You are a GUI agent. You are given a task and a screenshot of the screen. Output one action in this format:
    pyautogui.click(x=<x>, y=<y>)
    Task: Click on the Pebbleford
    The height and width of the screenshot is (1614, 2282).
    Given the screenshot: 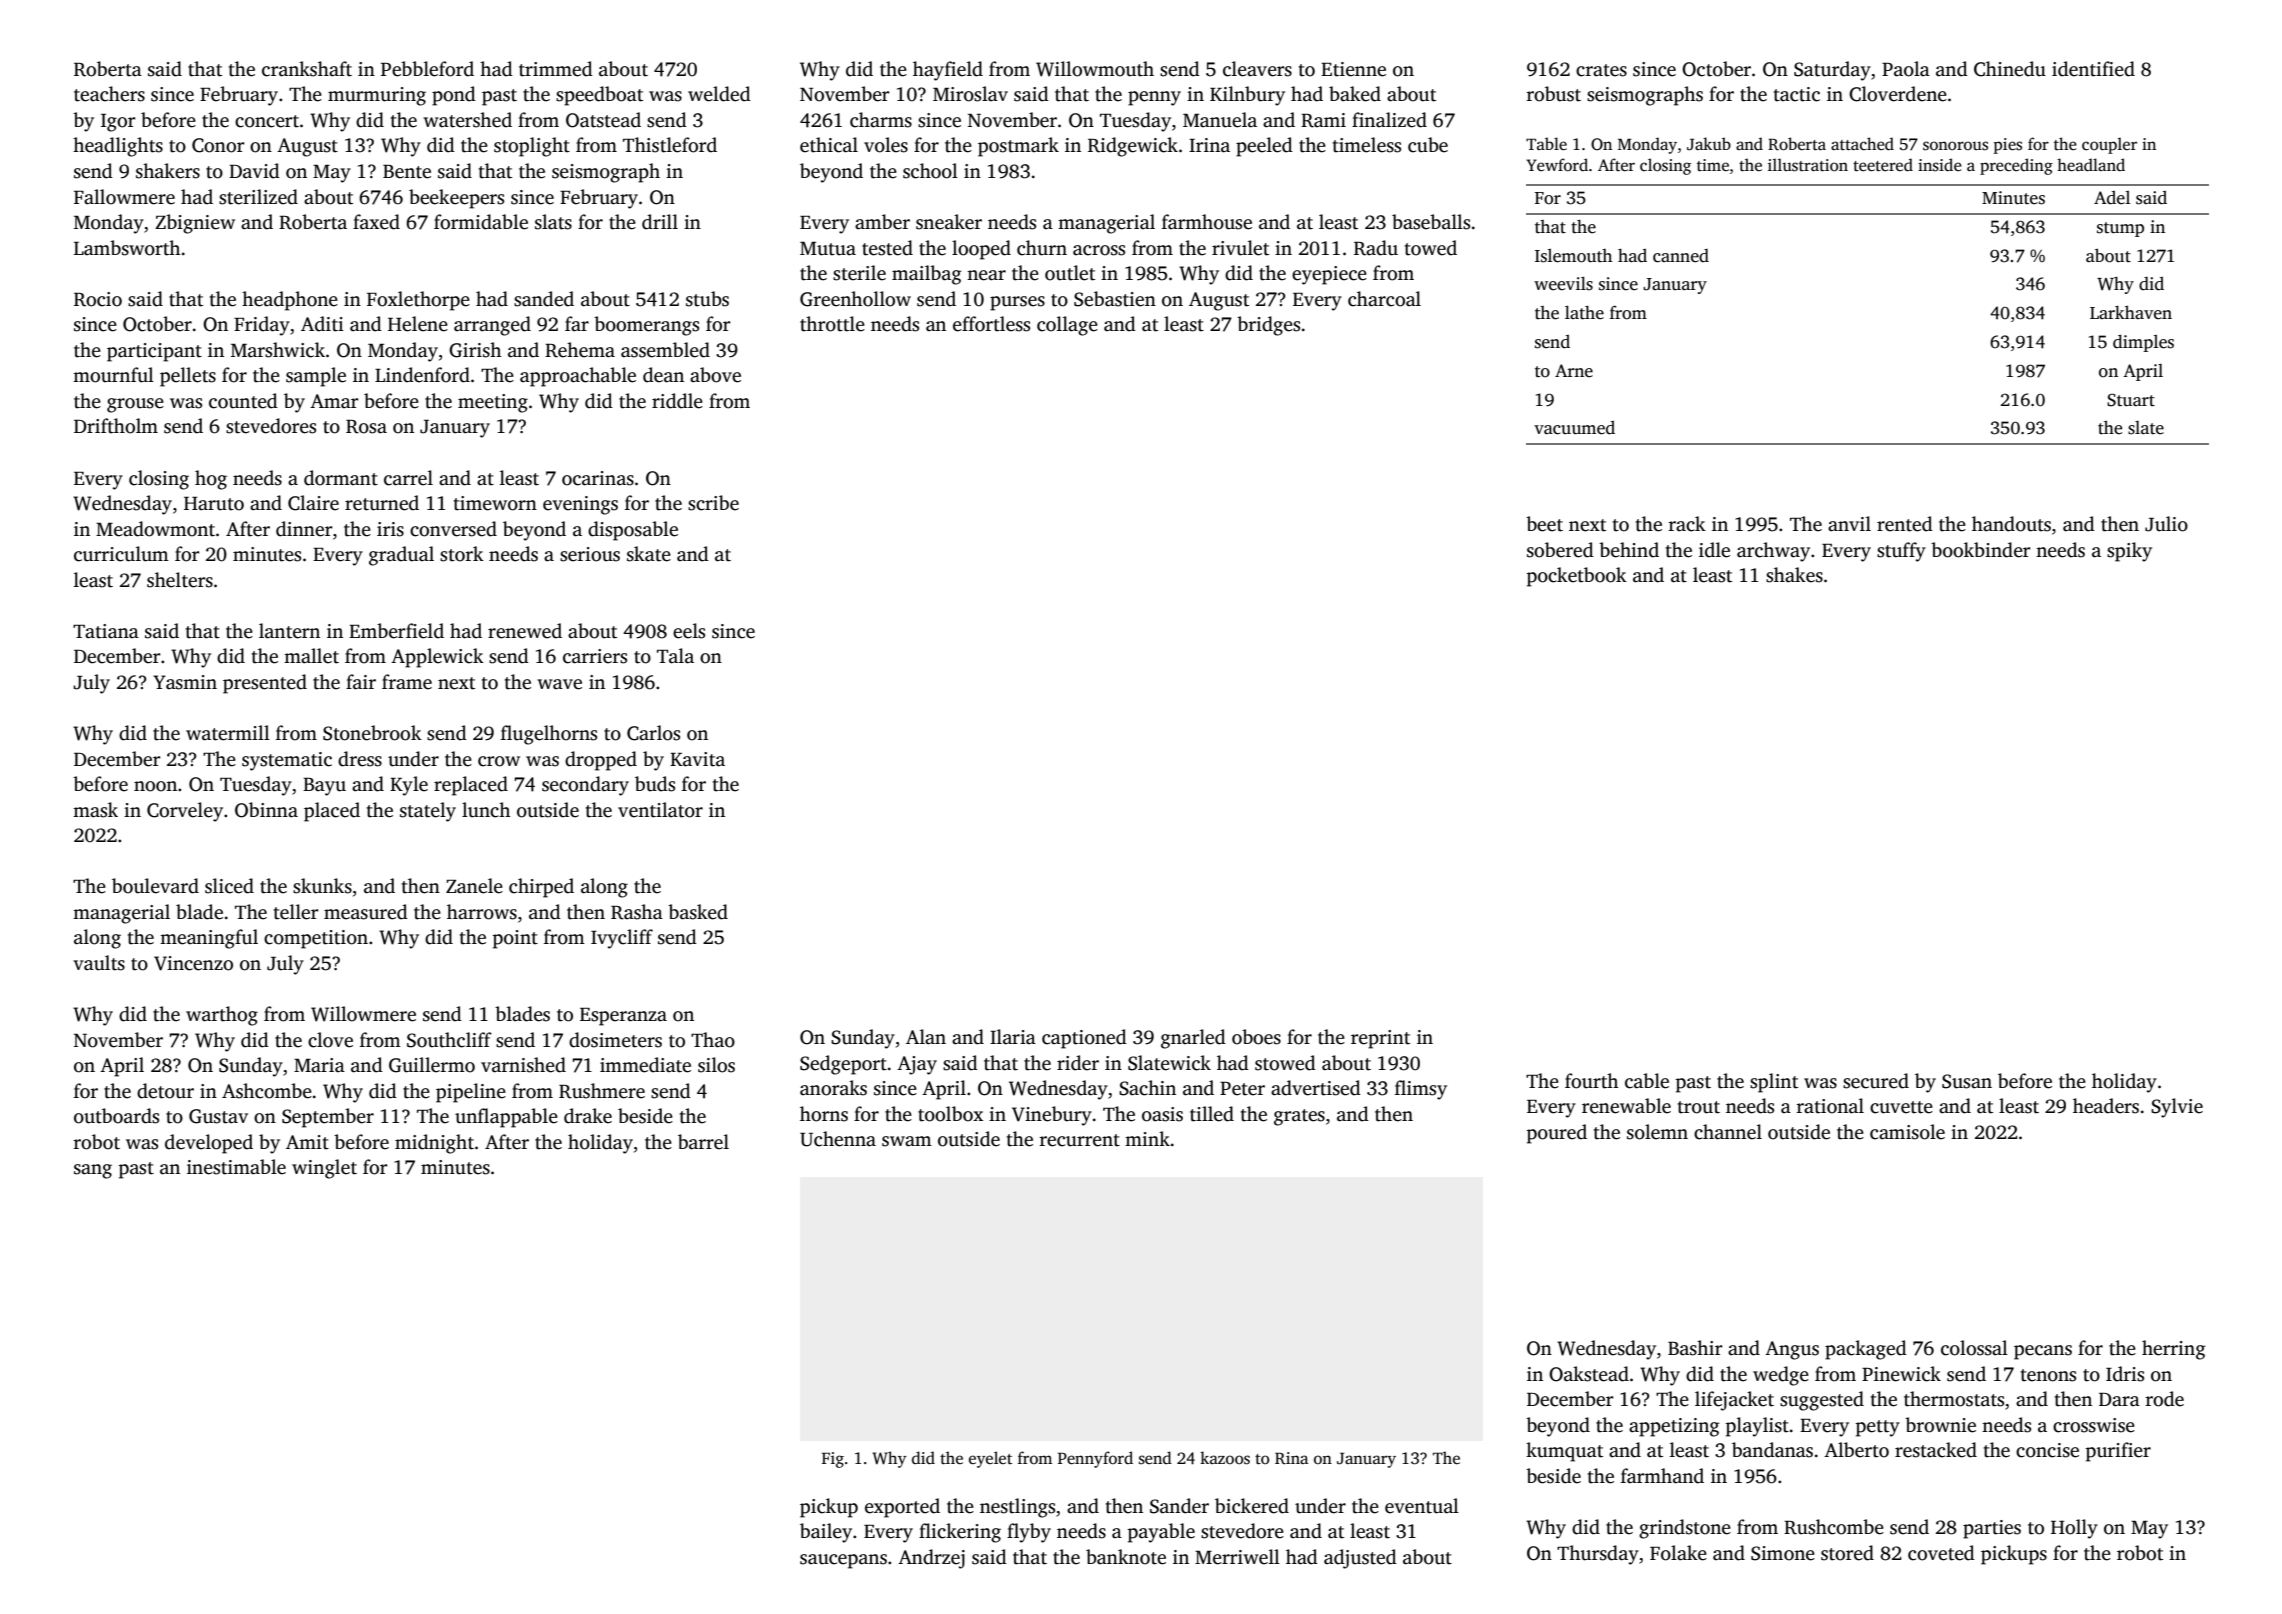 What is the action you would take?
    pyautogui.click(x=427, y=69)
